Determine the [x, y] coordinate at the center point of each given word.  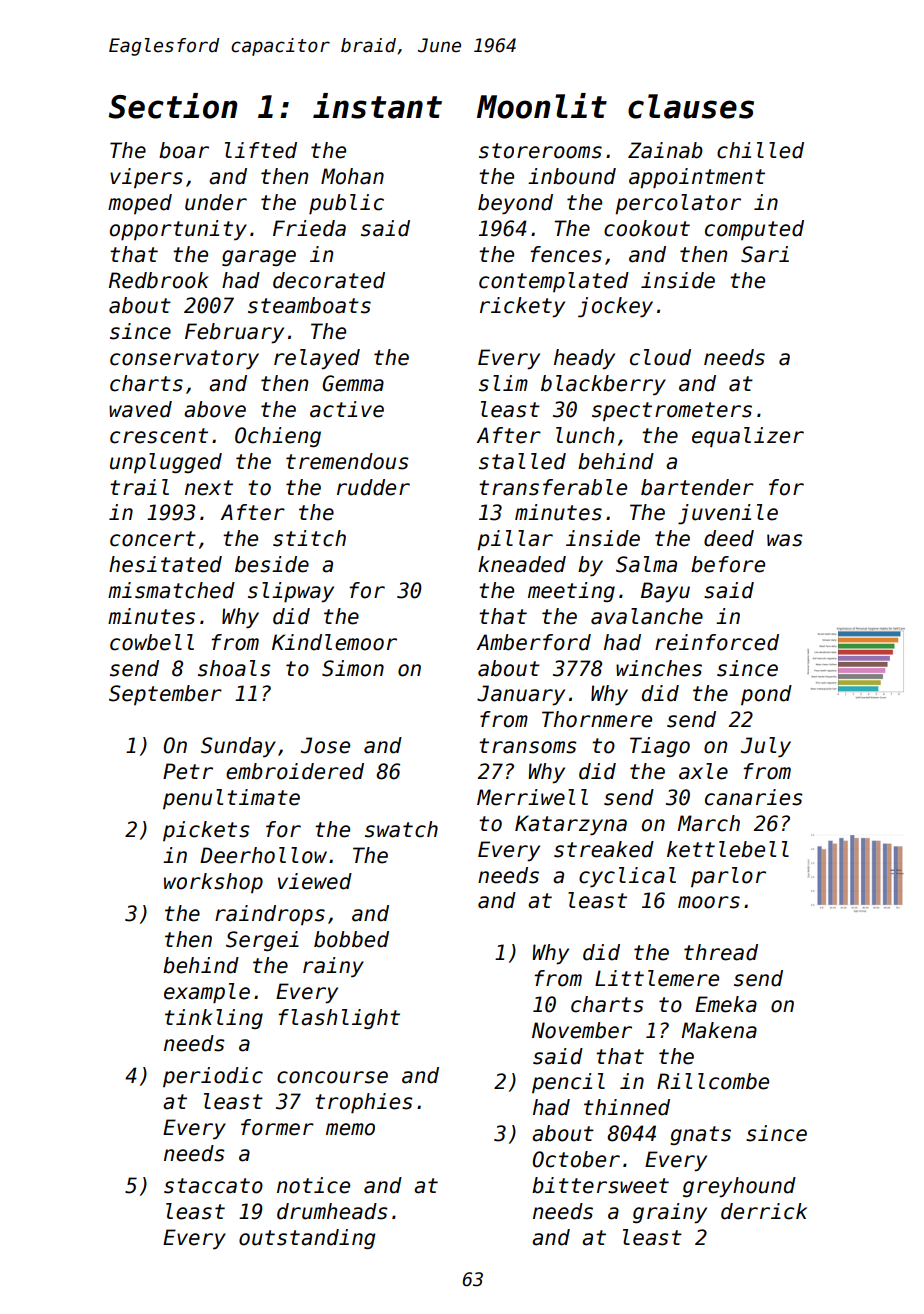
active [347, 409]
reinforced [717, 642]
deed [729, 538]
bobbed [351, 939]
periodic [213, 1077]
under [216, 202]
